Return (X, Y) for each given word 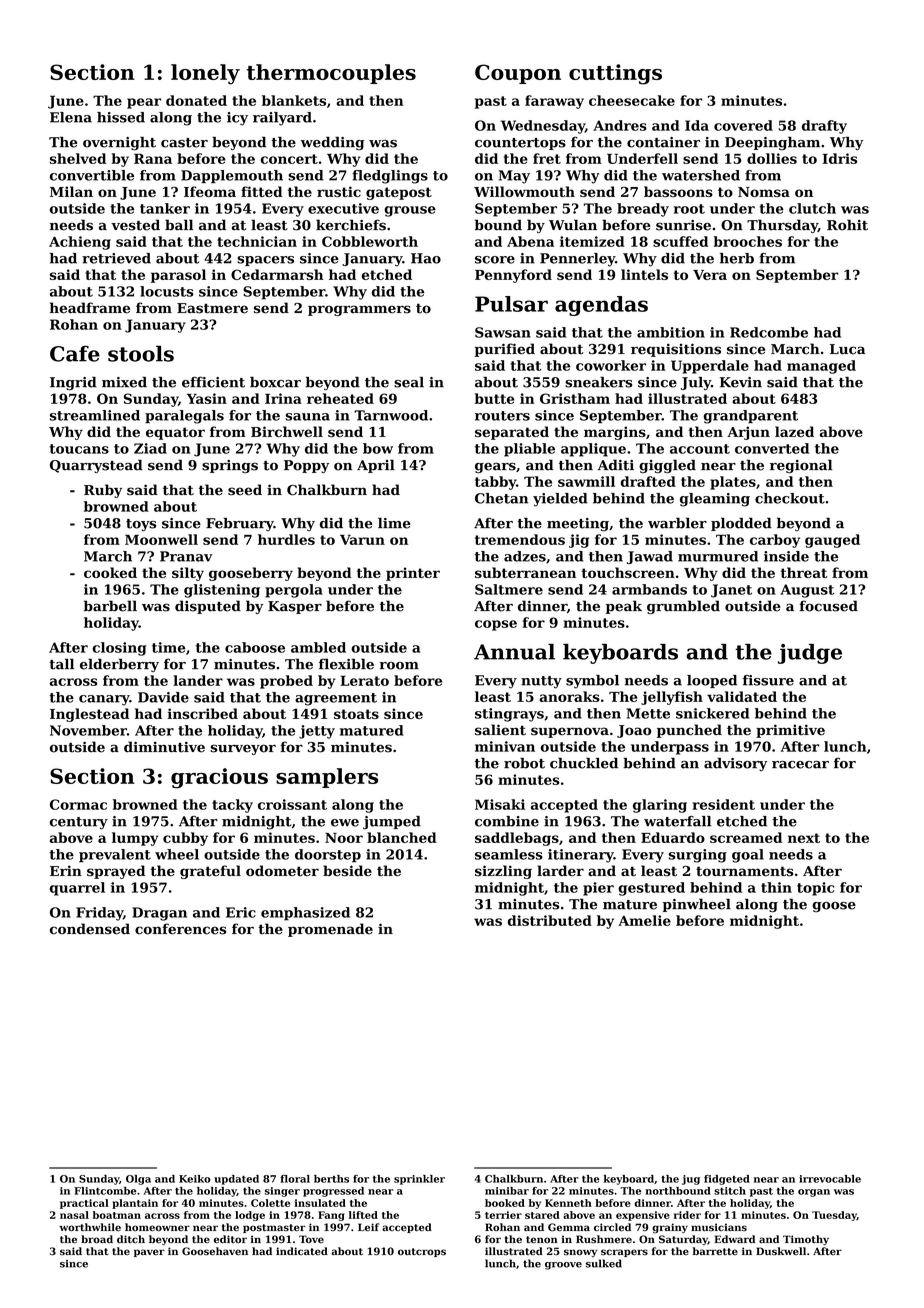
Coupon (518, 74)
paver (149, 1253)
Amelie (644, 920)
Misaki (500, 804)
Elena (71, 117)
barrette (715, 1251)
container (663, 142)
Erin (66, 870)
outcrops (422, 1252)
